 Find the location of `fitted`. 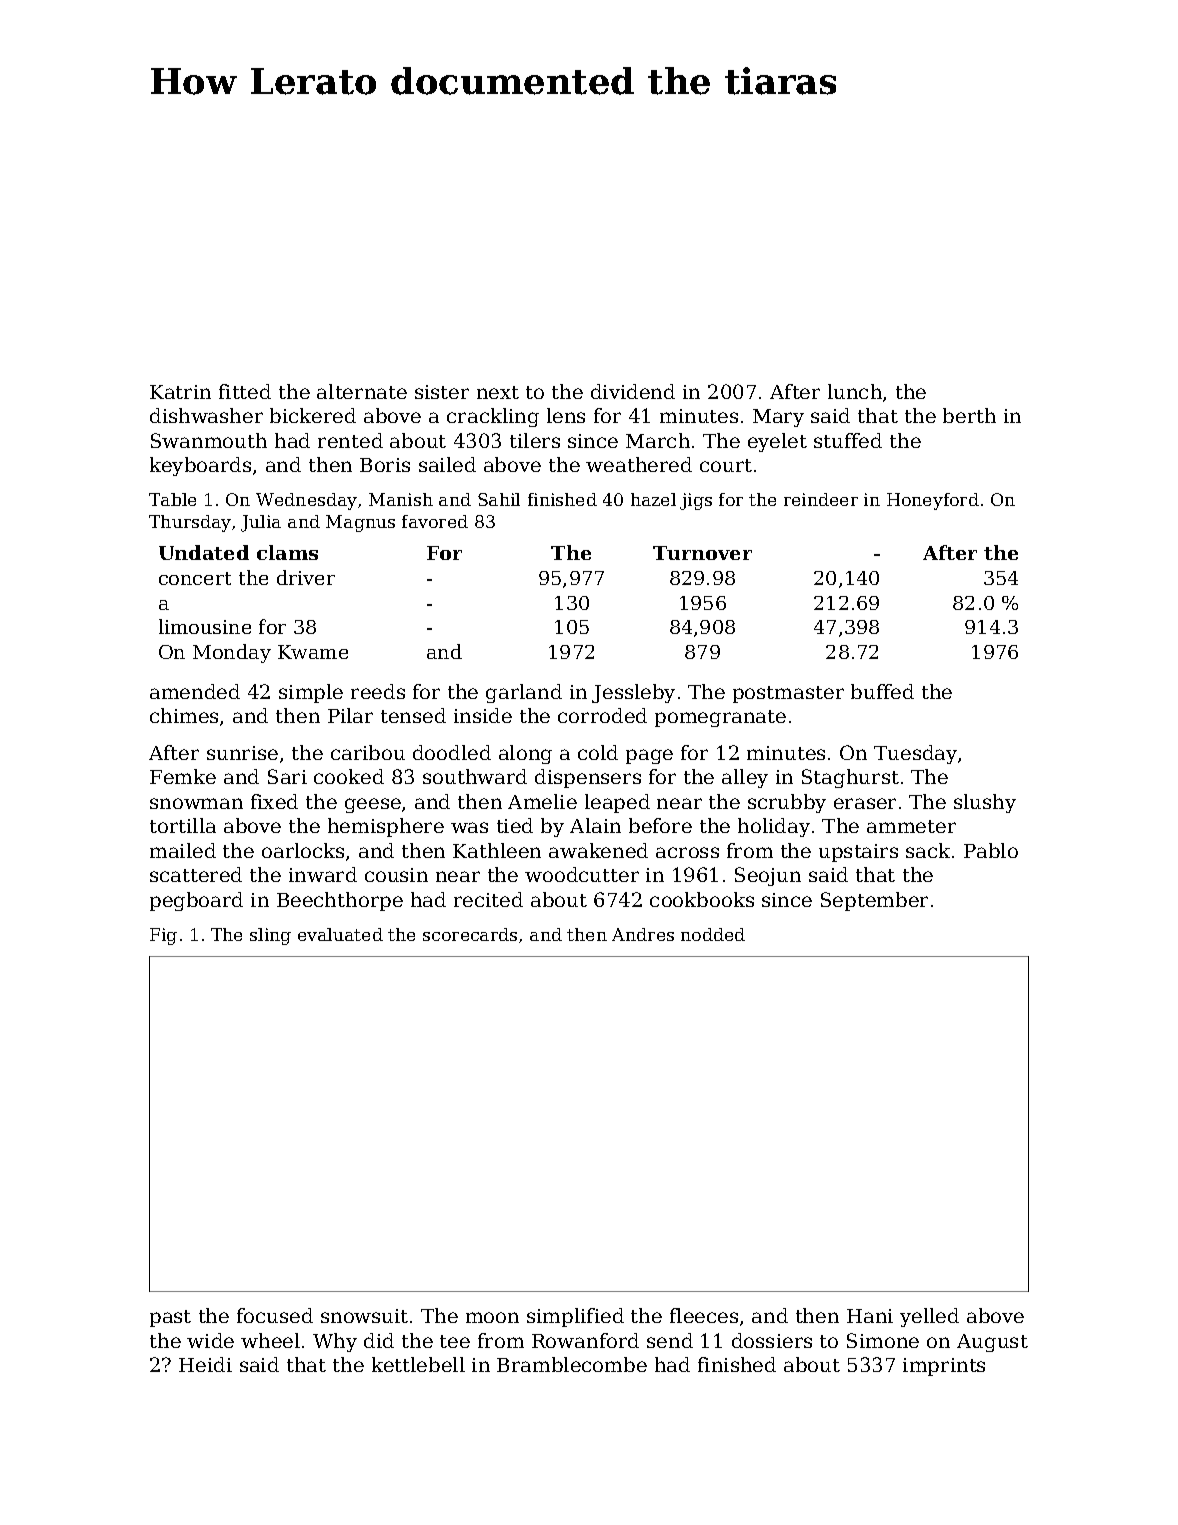

fitted is located at coordinates (245, 391).
